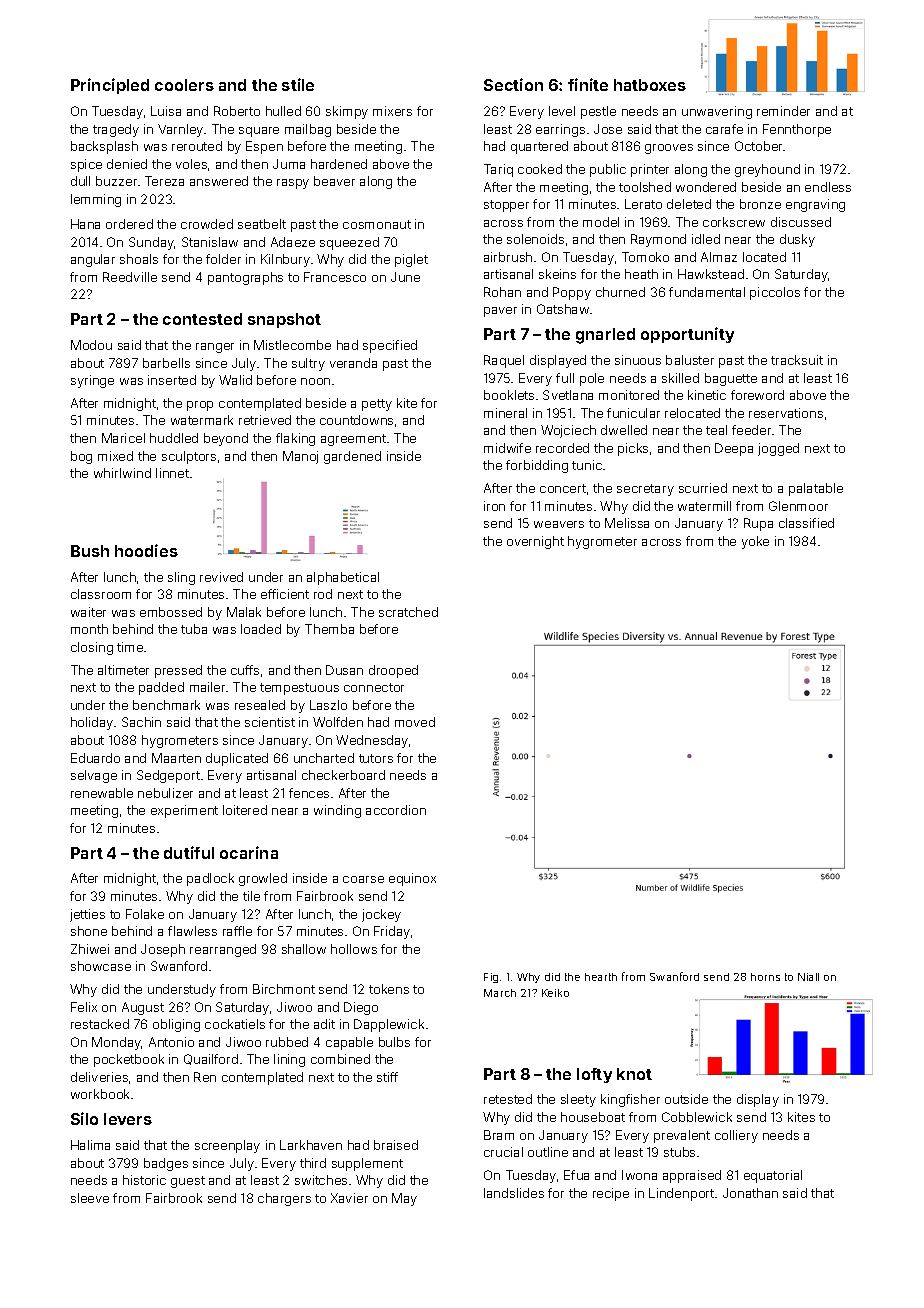 This screenshot has width=924, height=1308. What do you see at coordinates (263, 879) in the screenshot?
I see `growled` at bounding box center [263, 879].
